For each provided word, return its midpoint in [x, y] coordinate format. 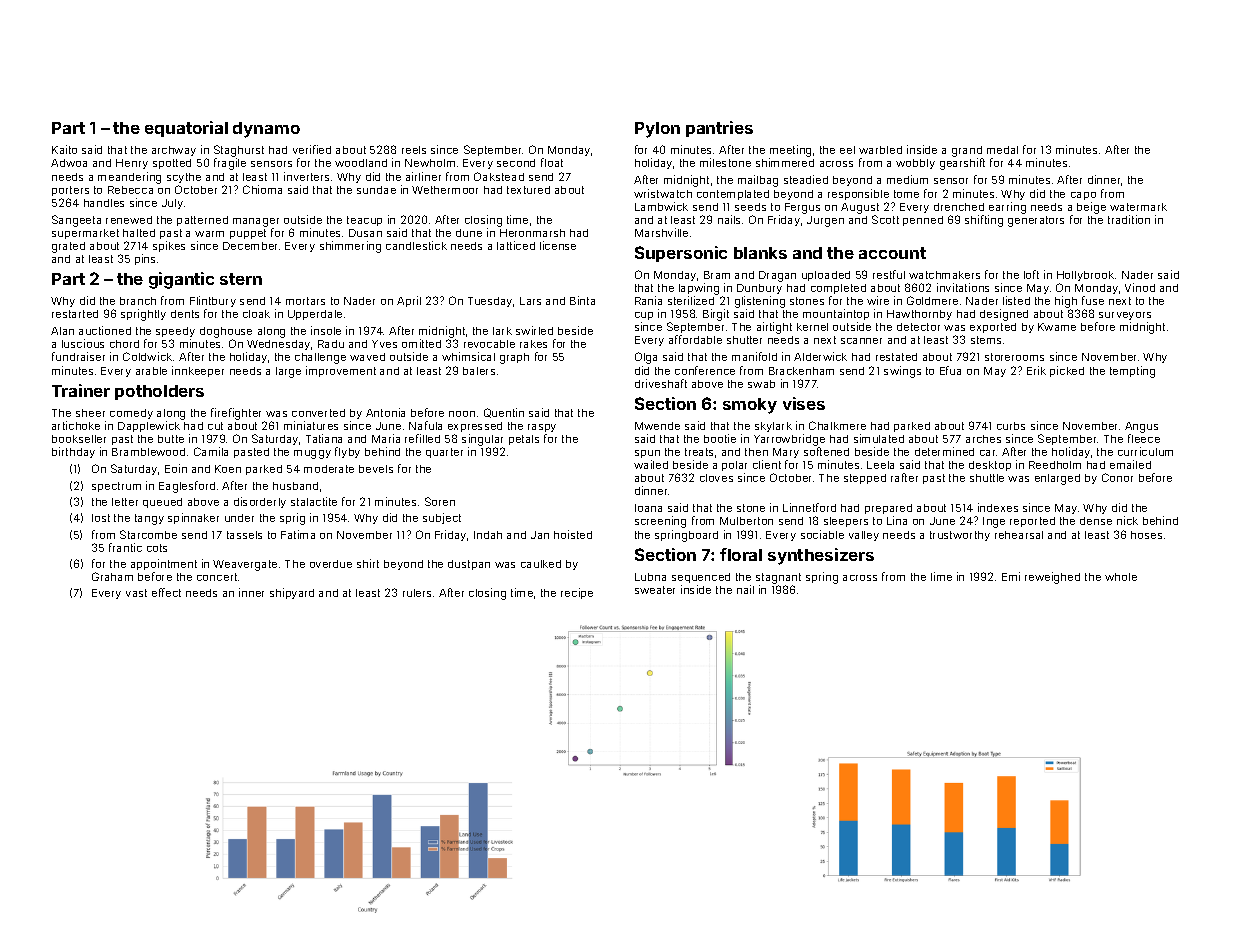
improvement [341, 371]
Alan [62, 331]
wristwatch [663, 193]
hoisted [573, 534]
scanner [861, 341]
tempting [1132, 372]
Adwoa [69, 163]
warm [209, 234]
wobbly [915, 164]
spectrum [116, 487]
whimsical [468, 356]
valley [864, 536]
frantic [125, 547]
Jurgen [825, 221]
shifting [984, 221]
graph [514, 358]
